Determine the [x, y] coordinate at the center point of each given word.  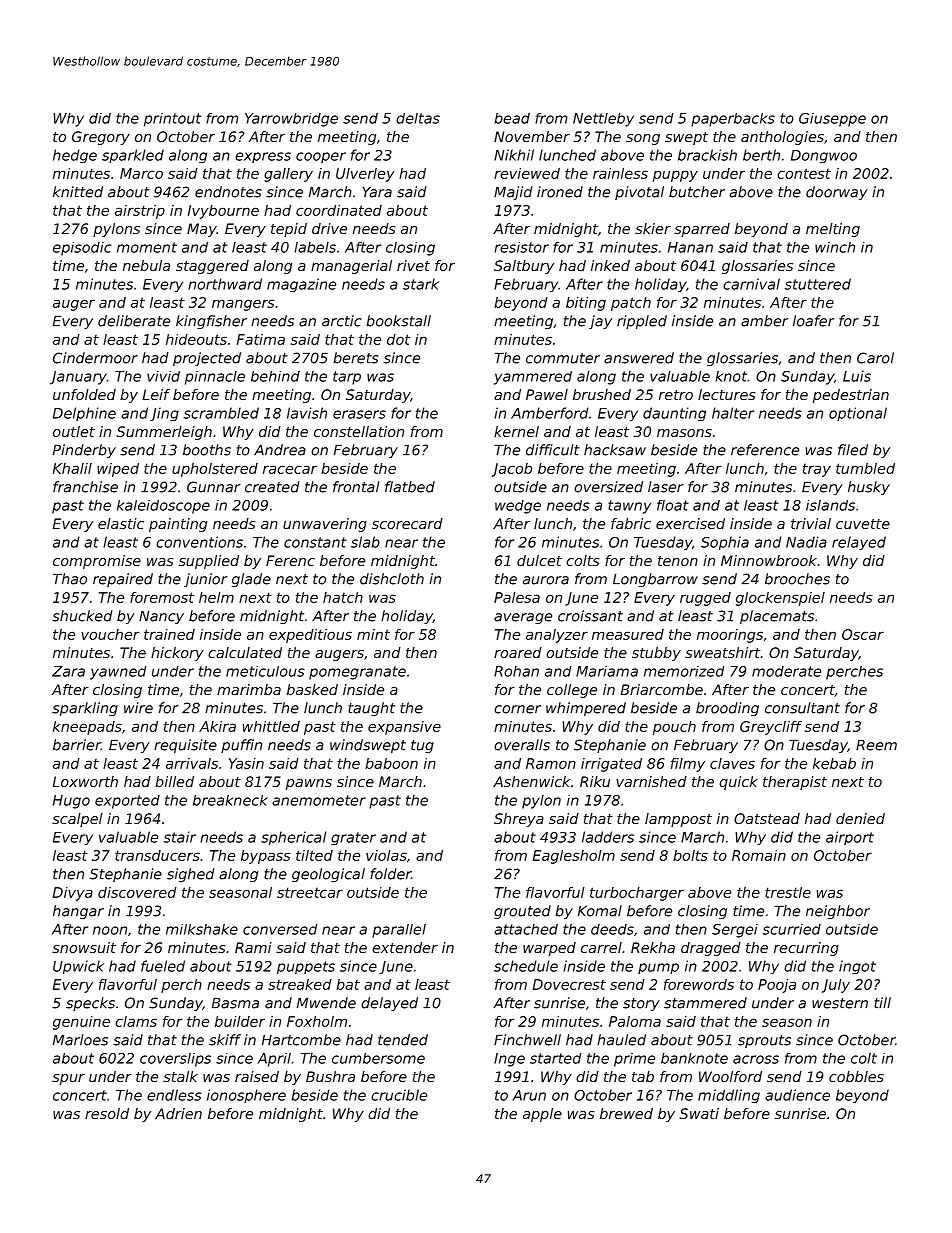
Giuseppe [832, 120]
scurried [792, 929]
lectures [727, 394]
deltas [418, 118]
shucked [82, 616]
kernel [516, 431]
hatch [343, 597]
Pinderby [84, 451]
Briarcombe [661, 689]
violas [386, 855]
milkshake [202, 929]
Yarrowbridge [291, 120]
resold [107, 1113]
